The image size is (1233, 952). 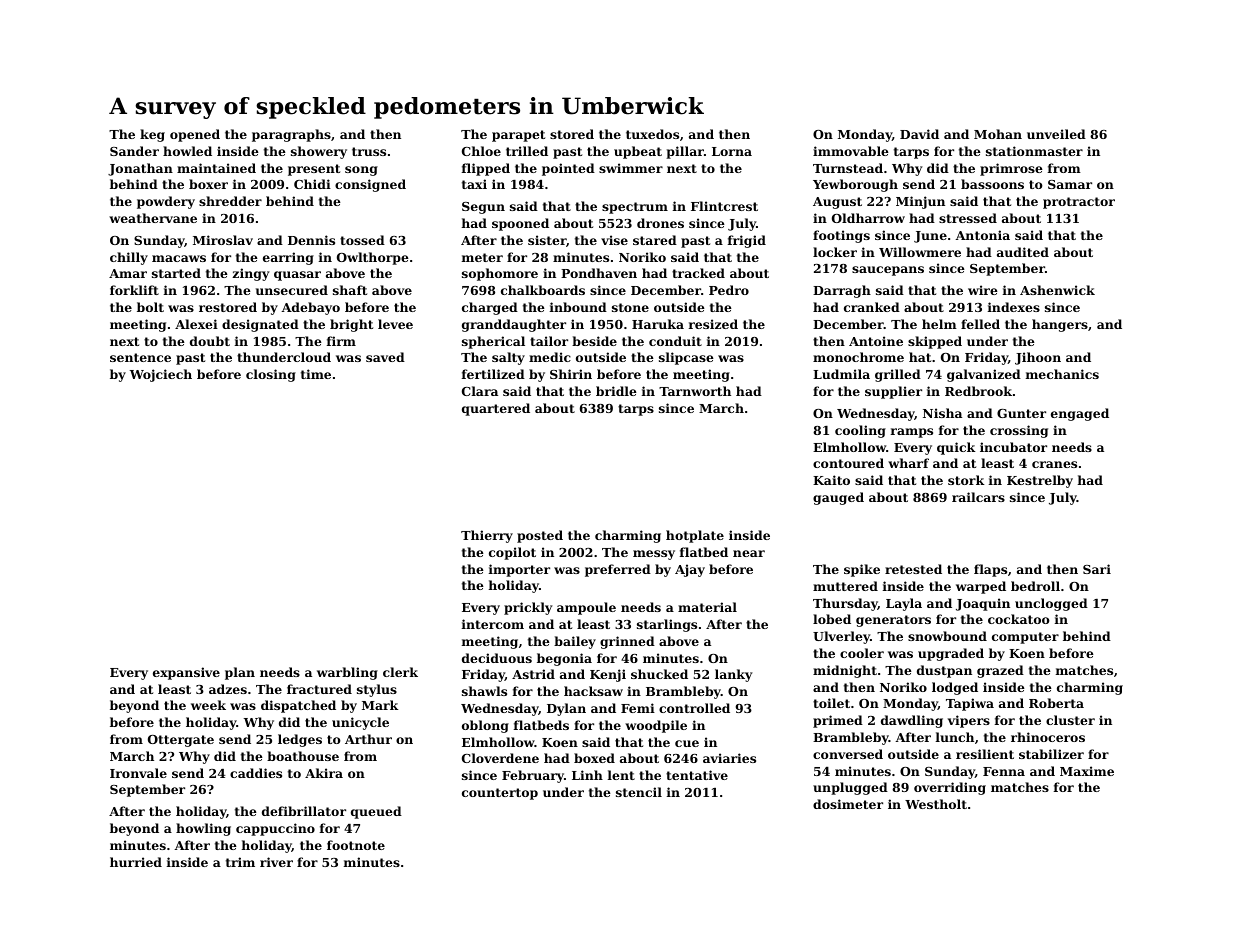 What do you see at coordinates (1097, 569) in the page?
I see `Sari` at bounding box center [1097, 569].
